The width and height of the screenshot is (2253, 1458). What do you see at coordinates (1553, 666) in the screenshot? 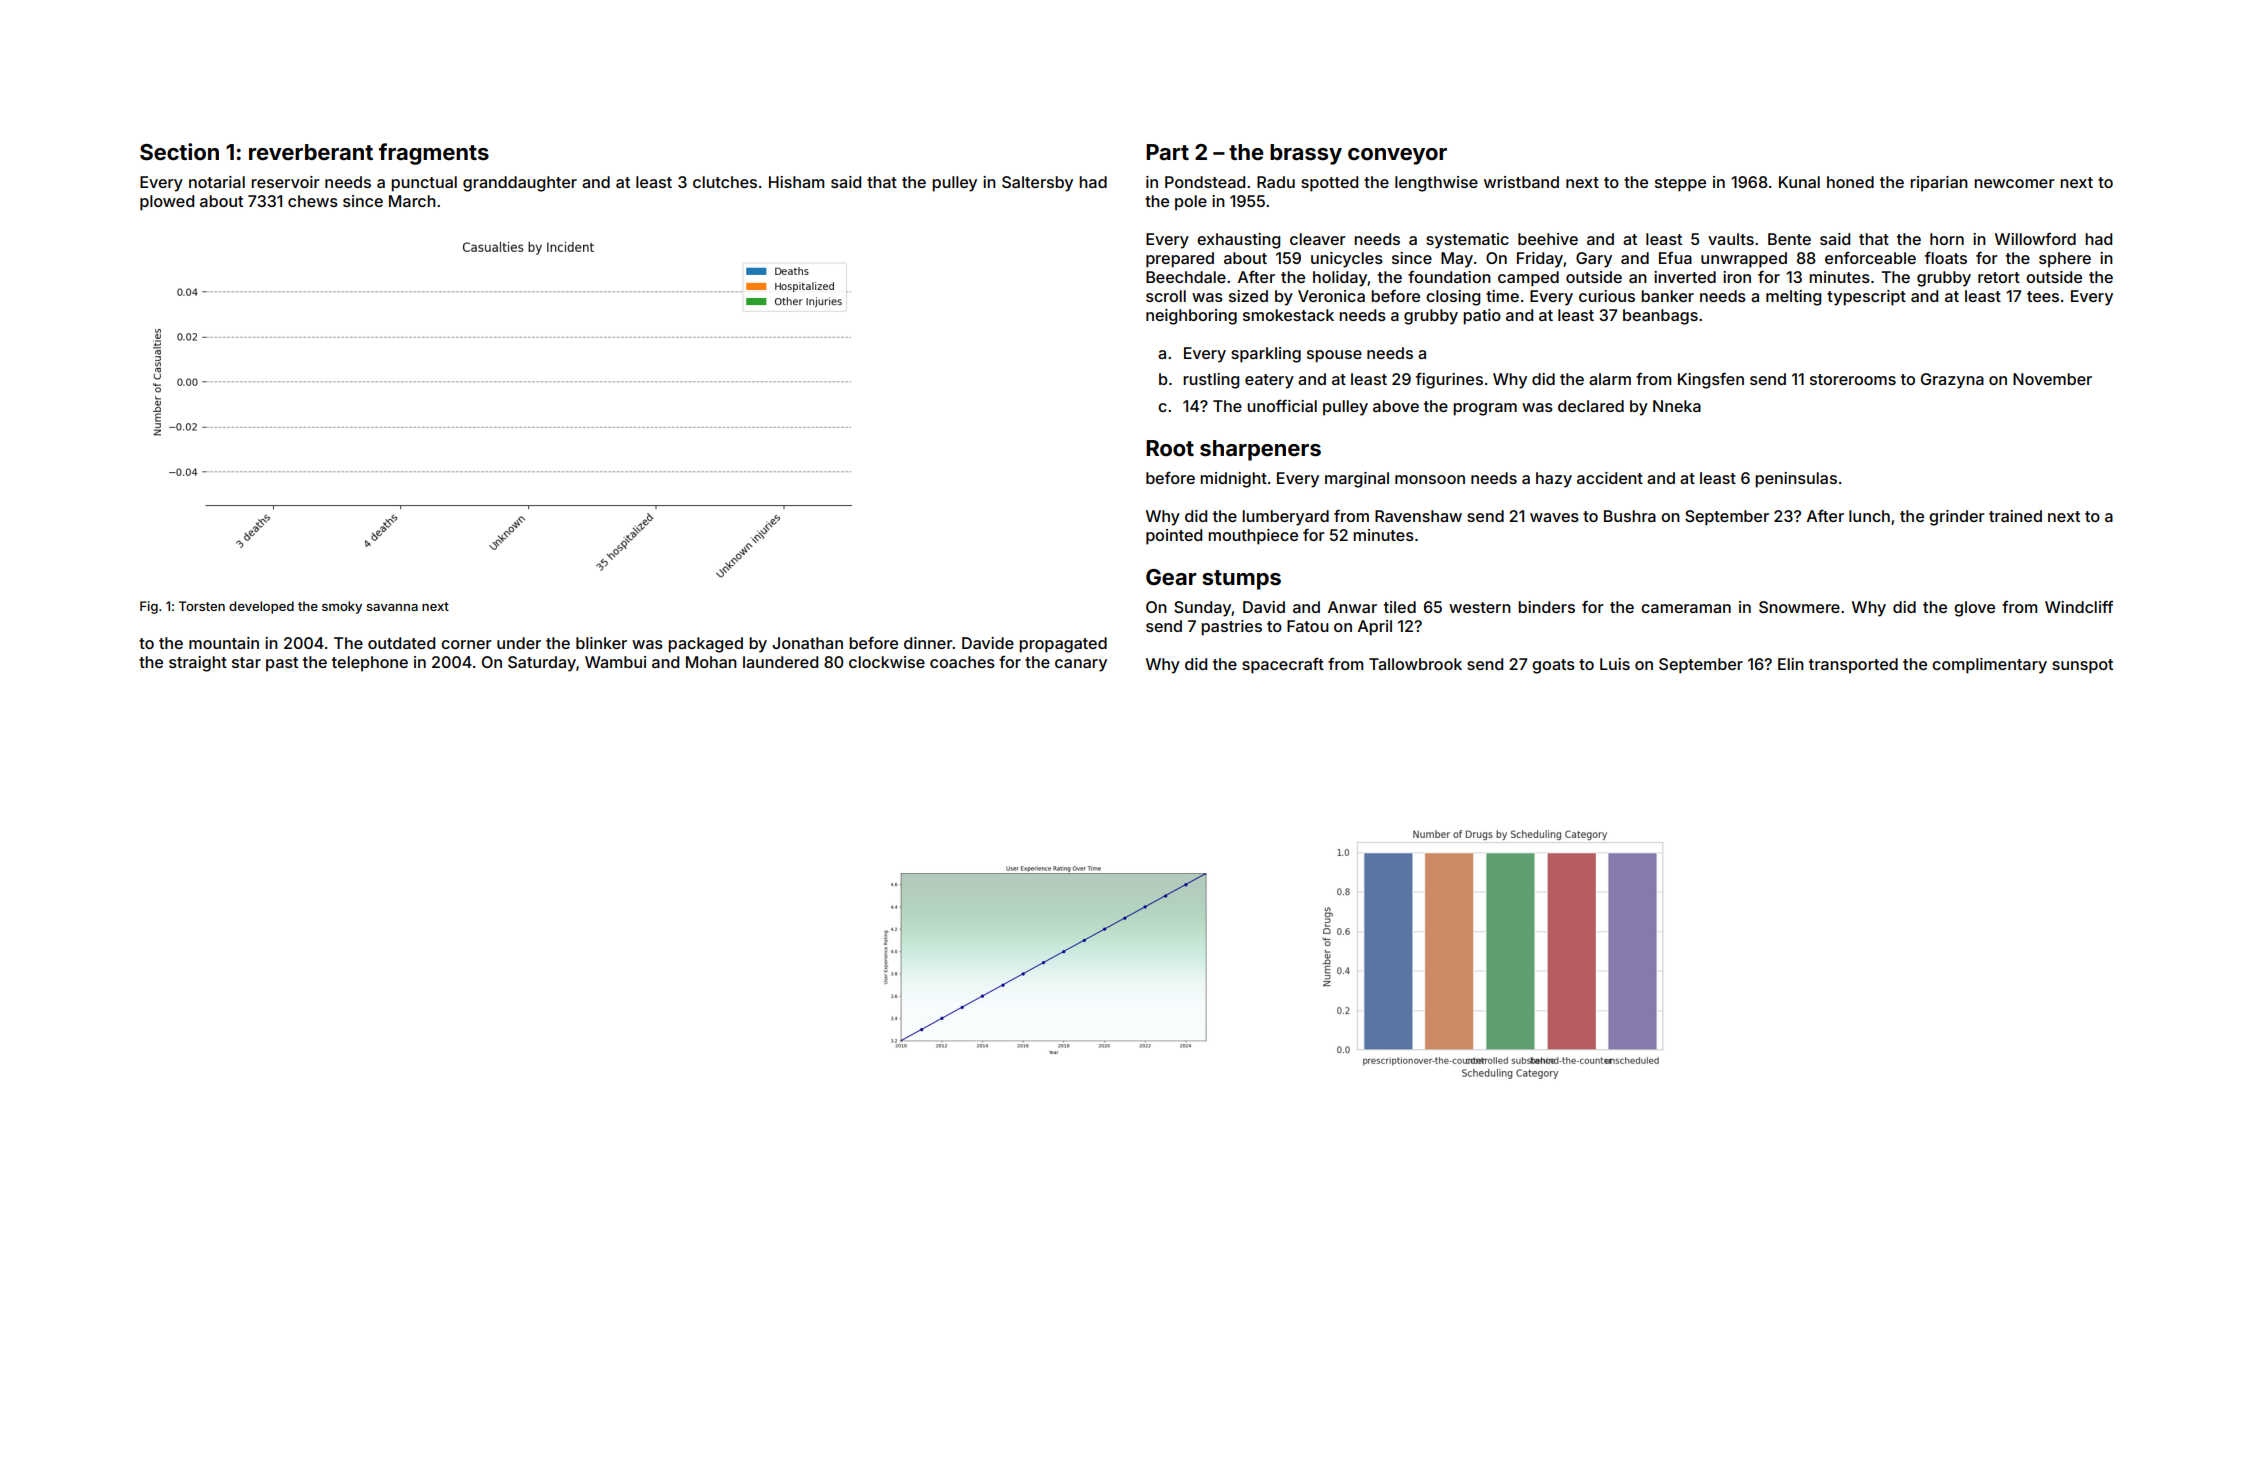
I see `goats` at bounding box center [1553, 666].
